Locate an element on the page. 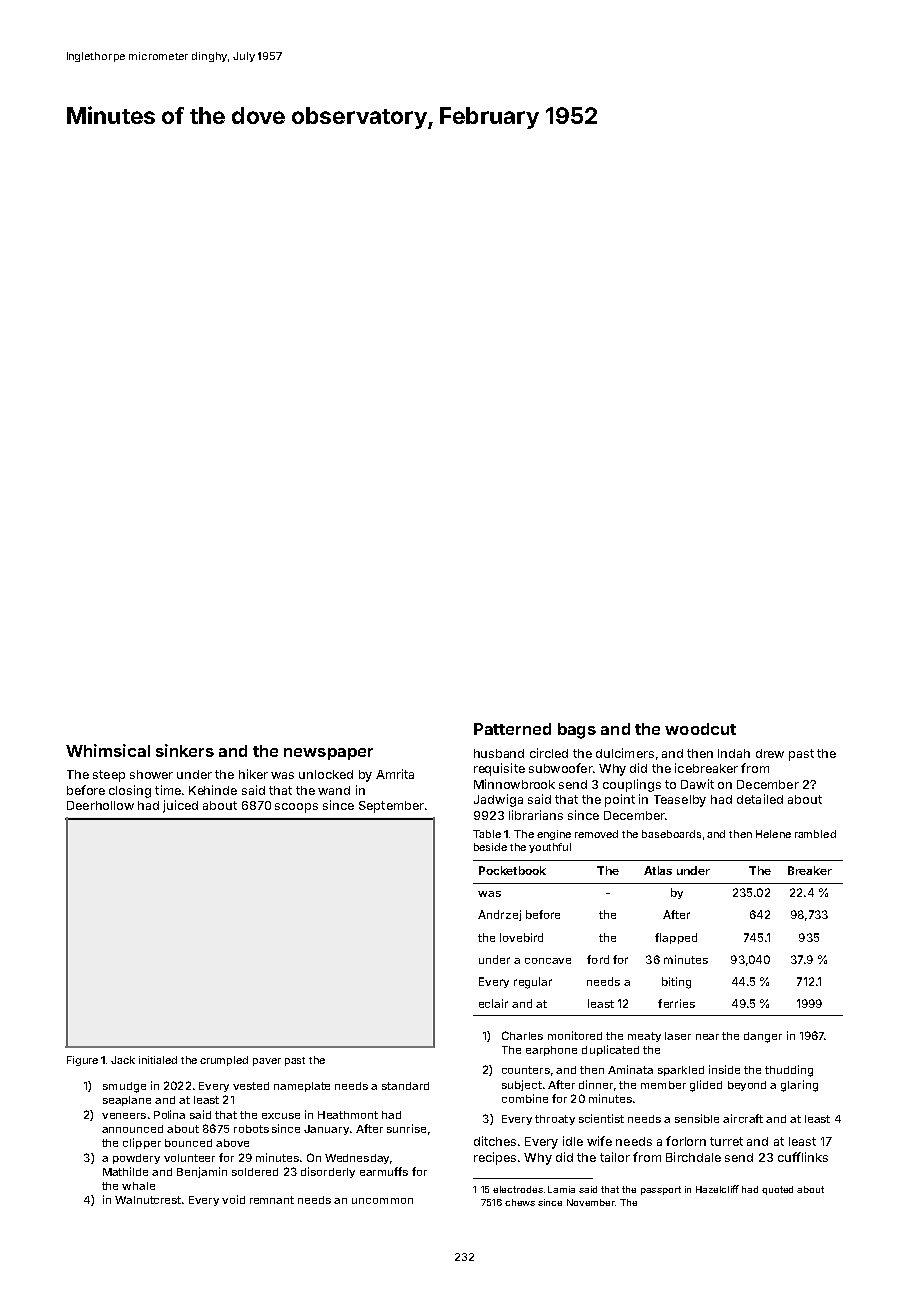 This page has height=1316, width=908. woodcut is located at coordinates (700, 729).
